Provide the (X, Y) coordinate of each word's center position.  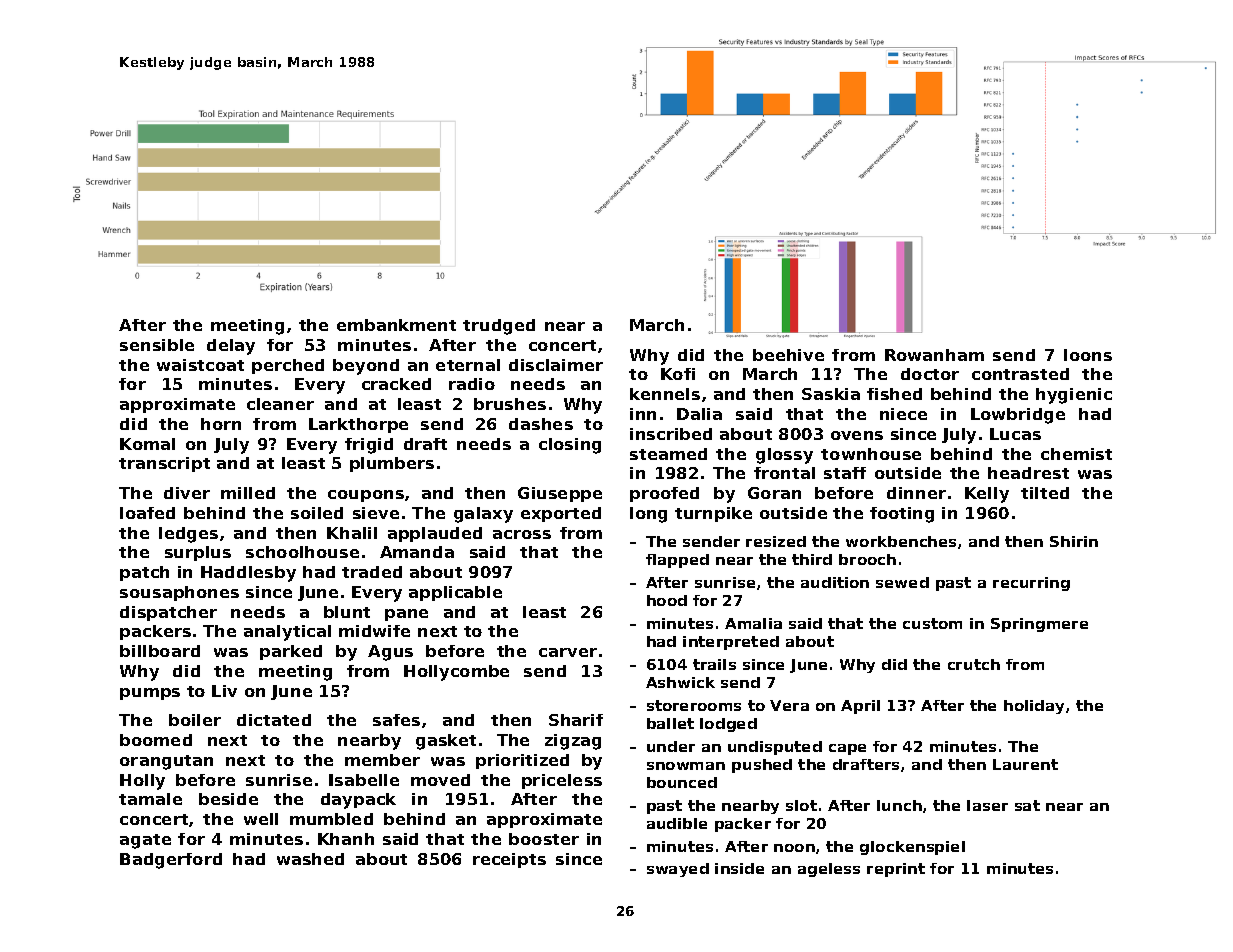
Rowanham (934, 355)
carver (568, 652)
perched (288, 366)
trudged (499, 327)
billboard (160, 651)
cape (847, 749)
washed (310, 859)
